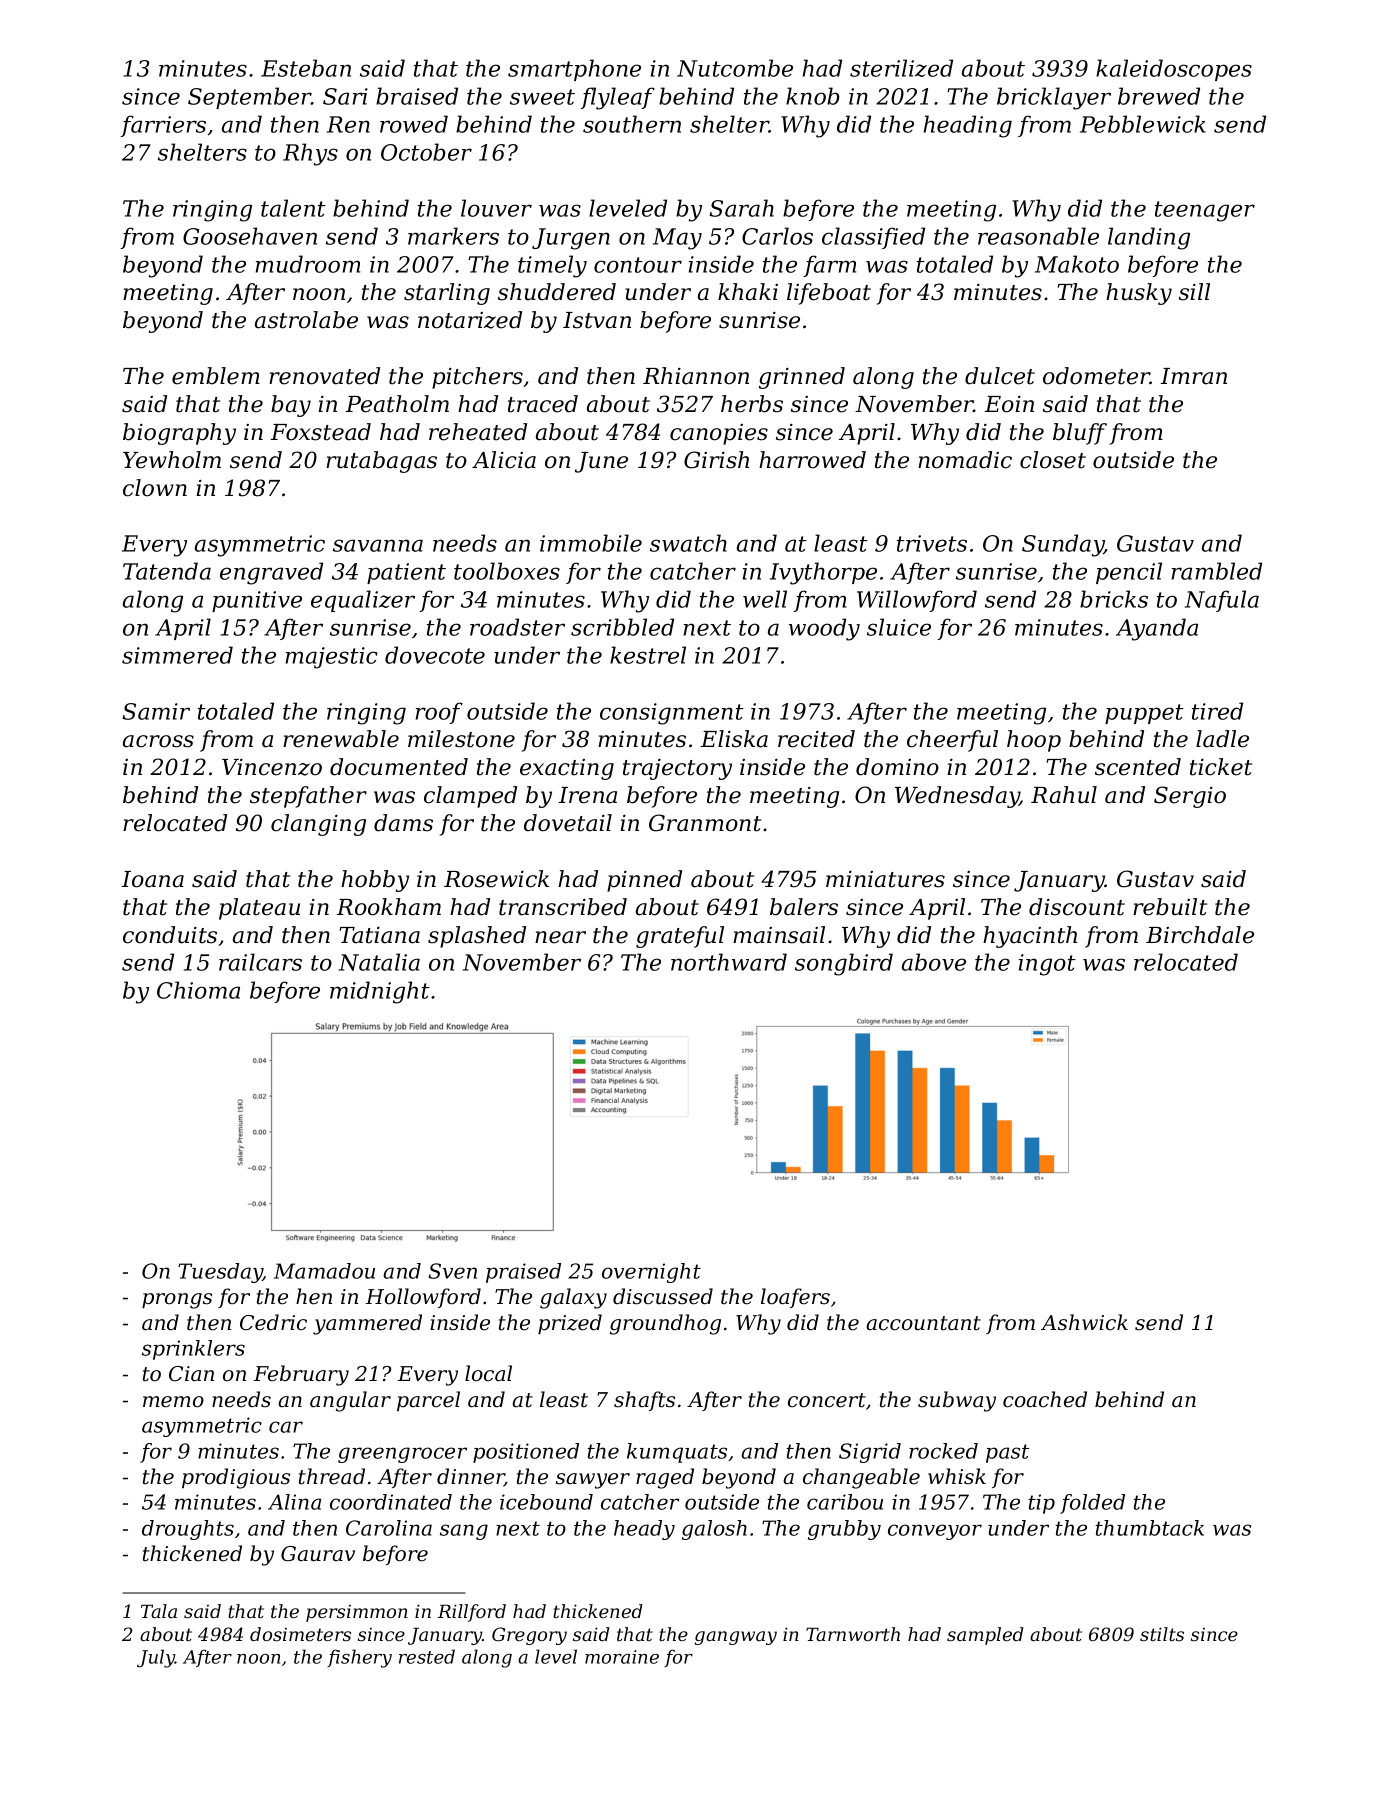 The height and width of the screenshot is (1801, 1391). What do you see at coordinates (812, 96) in the screenshot?
I see `knob` at bounding box center [812, 96].
